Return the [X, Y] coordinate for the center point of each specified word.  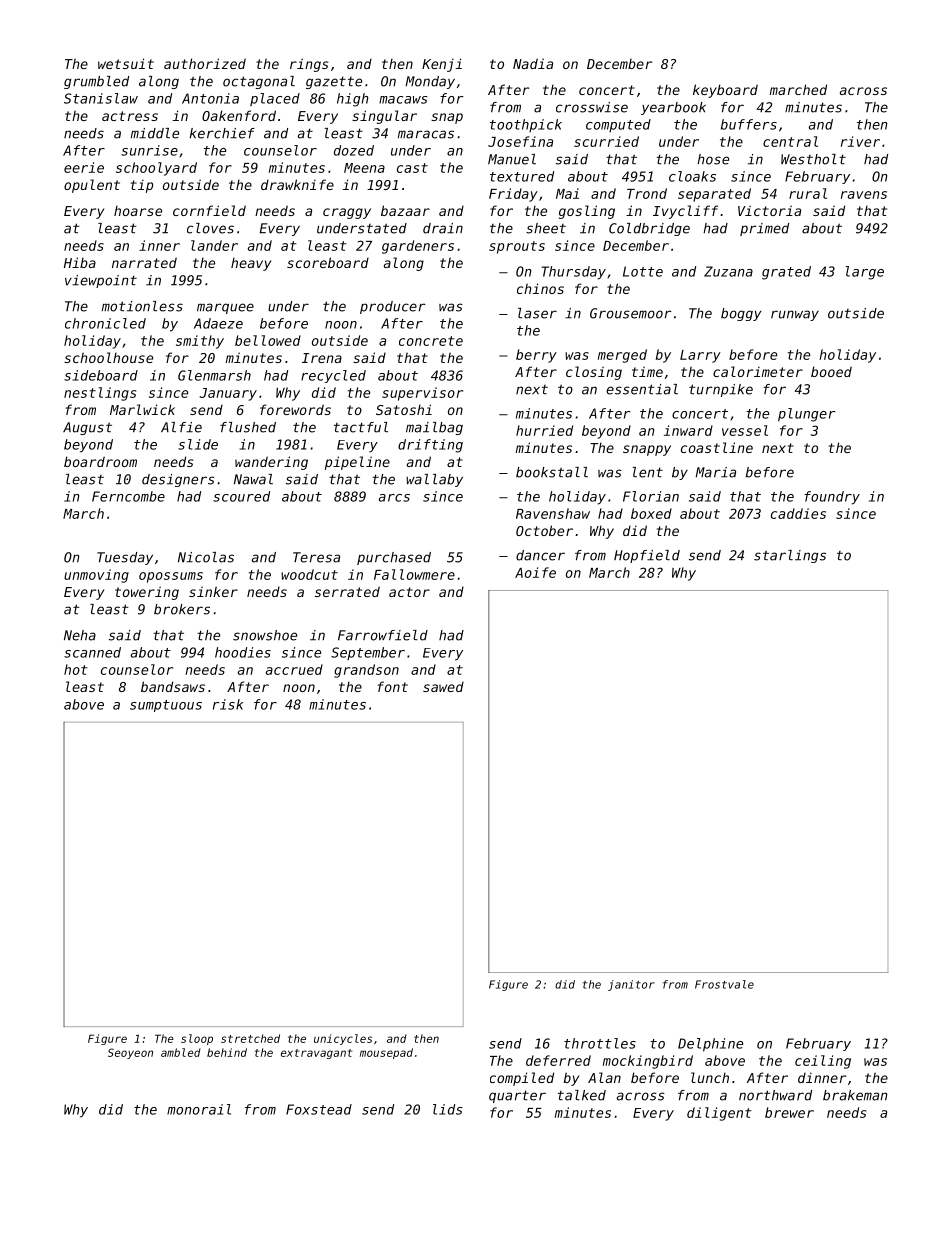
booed [831, 371]
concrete [431, 341]
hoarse [138, 210]
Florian [651, 496]
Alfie [181, 427]
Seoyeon [130, 1053]
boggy [741, 314]
